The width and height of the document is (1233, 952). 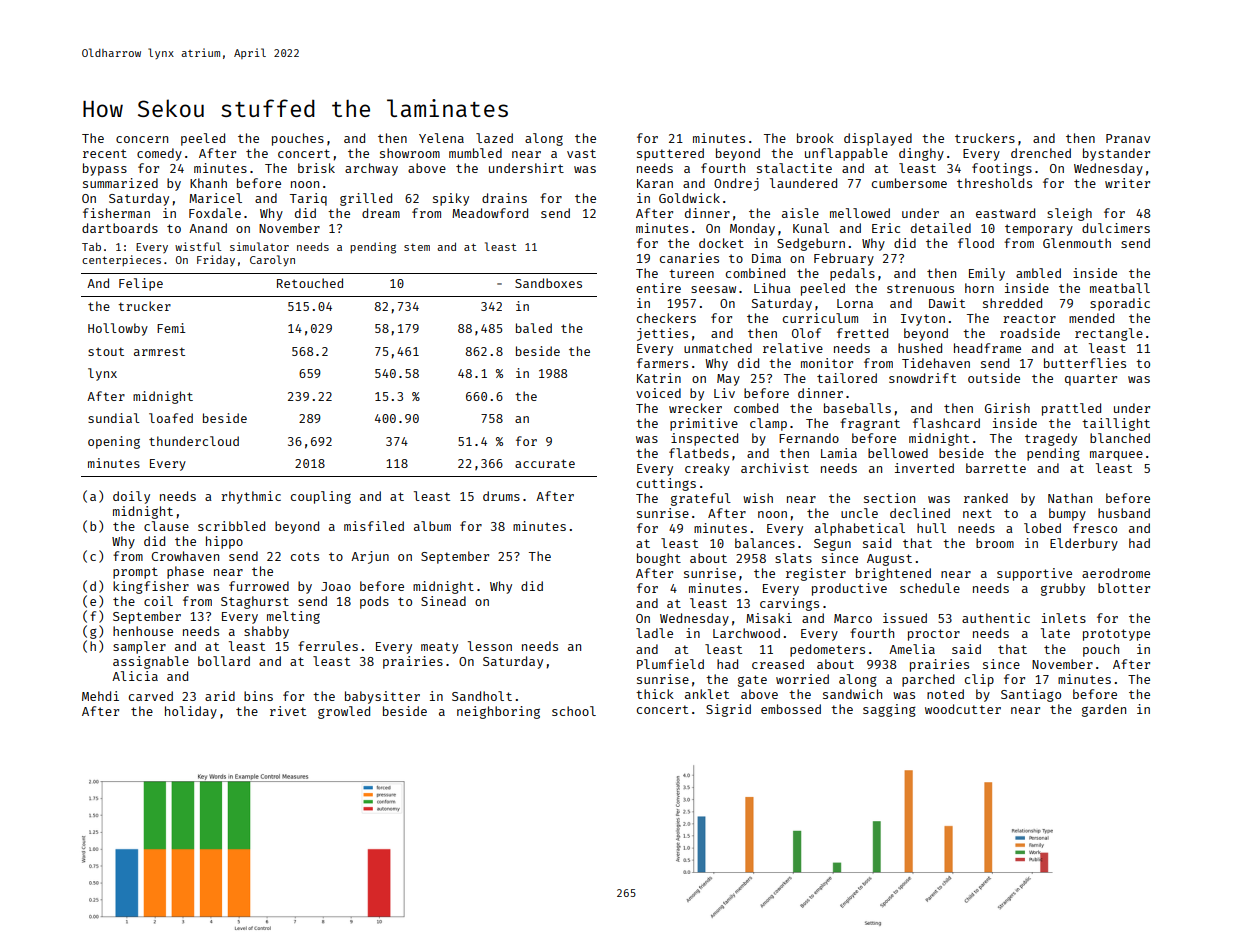 What do you see at coordinates (846, 154) in the document?
I see `unflappable` at bounding box center [846, 154].
